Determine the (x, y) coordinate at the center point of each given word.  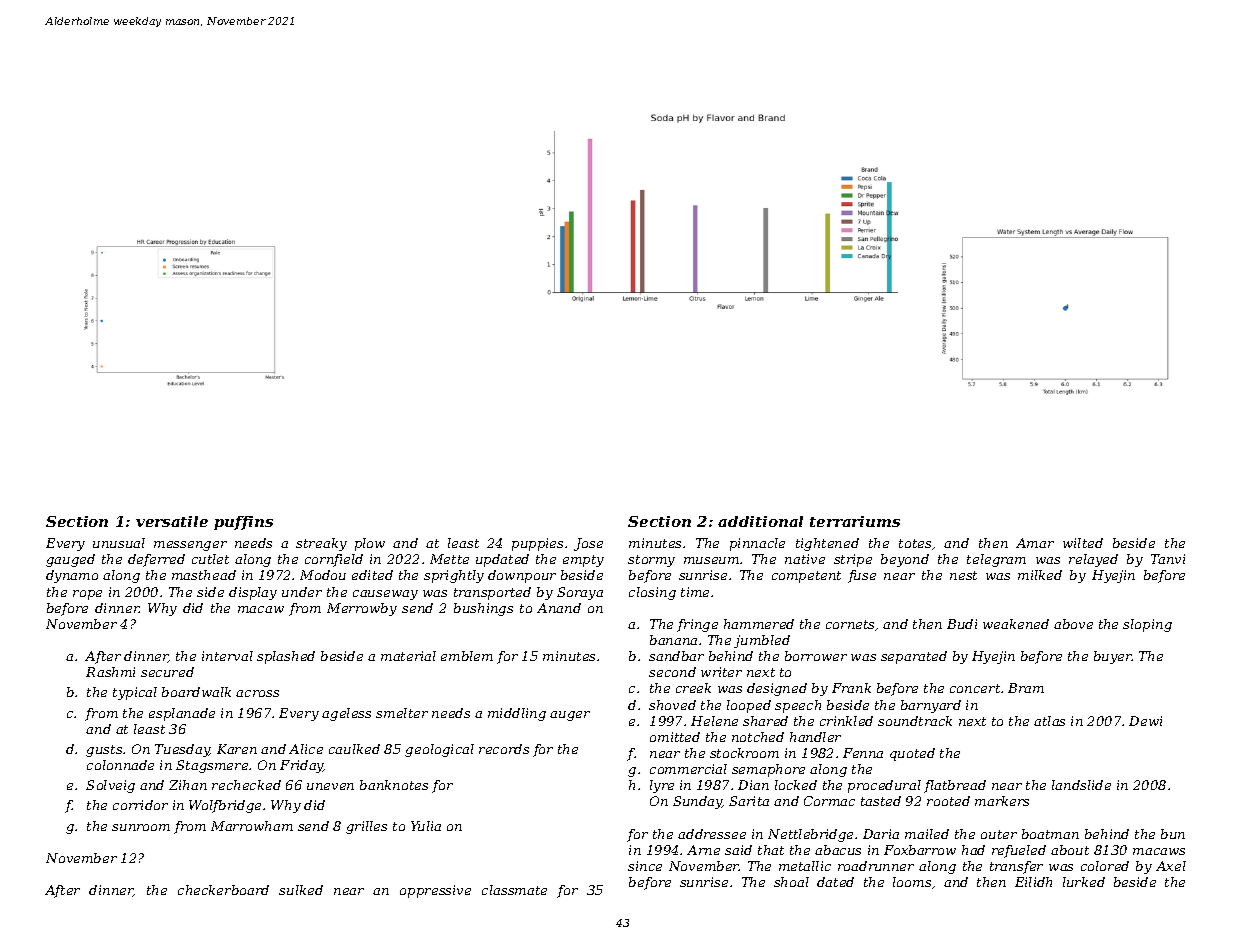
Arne (703, 850)
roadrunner (876, 866)
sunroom (141, 827)
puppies (537, 544)
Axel (1171, 866)
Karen (237, 749)
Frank (851, 688)
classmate (514, 890)
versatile (172, 521)
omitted (675, 737)
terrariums (855, 521)
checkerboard (223, 890)
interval (227, 656)
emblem (467, 656)
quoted (912, 754)
